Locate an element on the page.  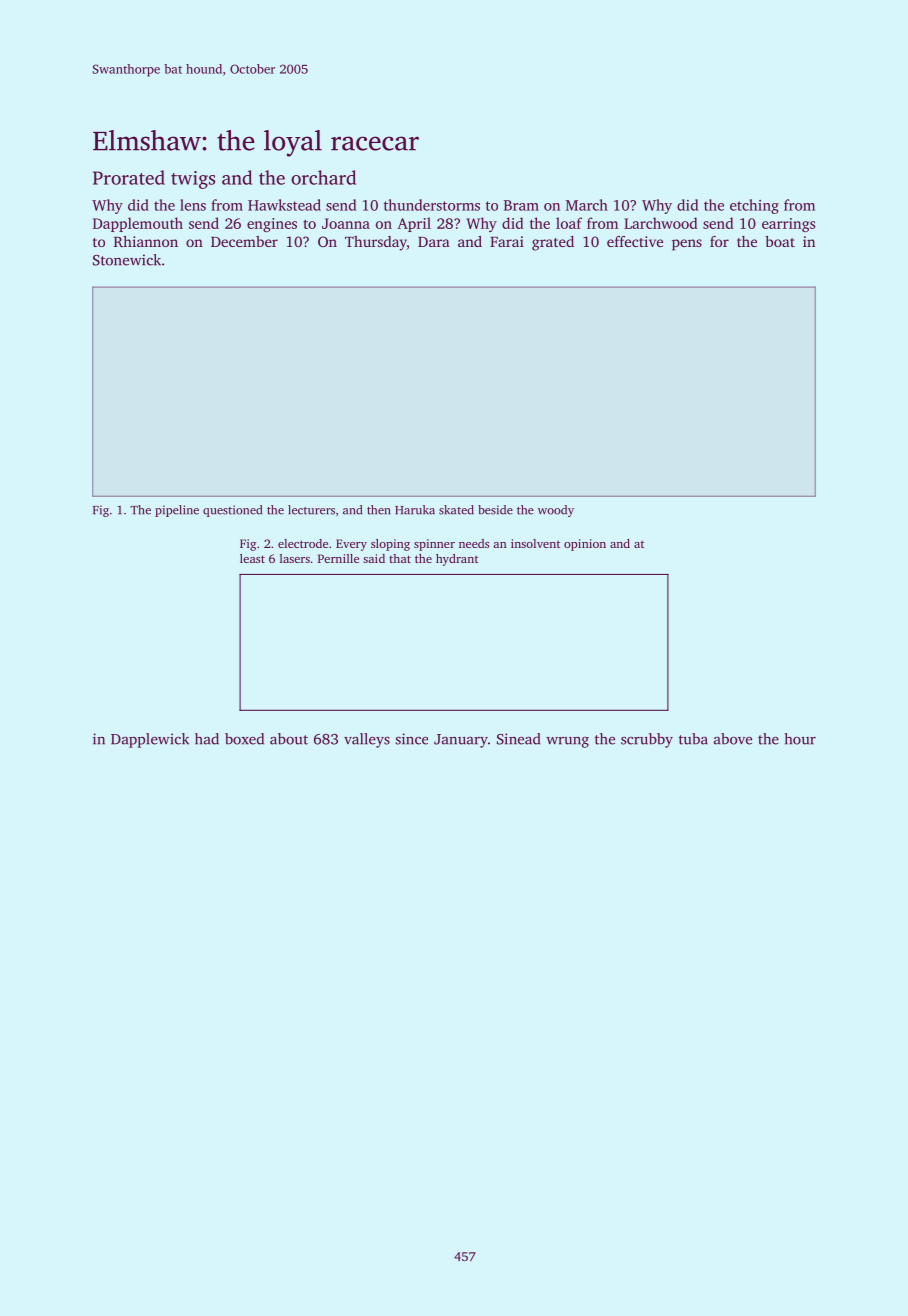
pipeline is located at coordinates (177, 511).
